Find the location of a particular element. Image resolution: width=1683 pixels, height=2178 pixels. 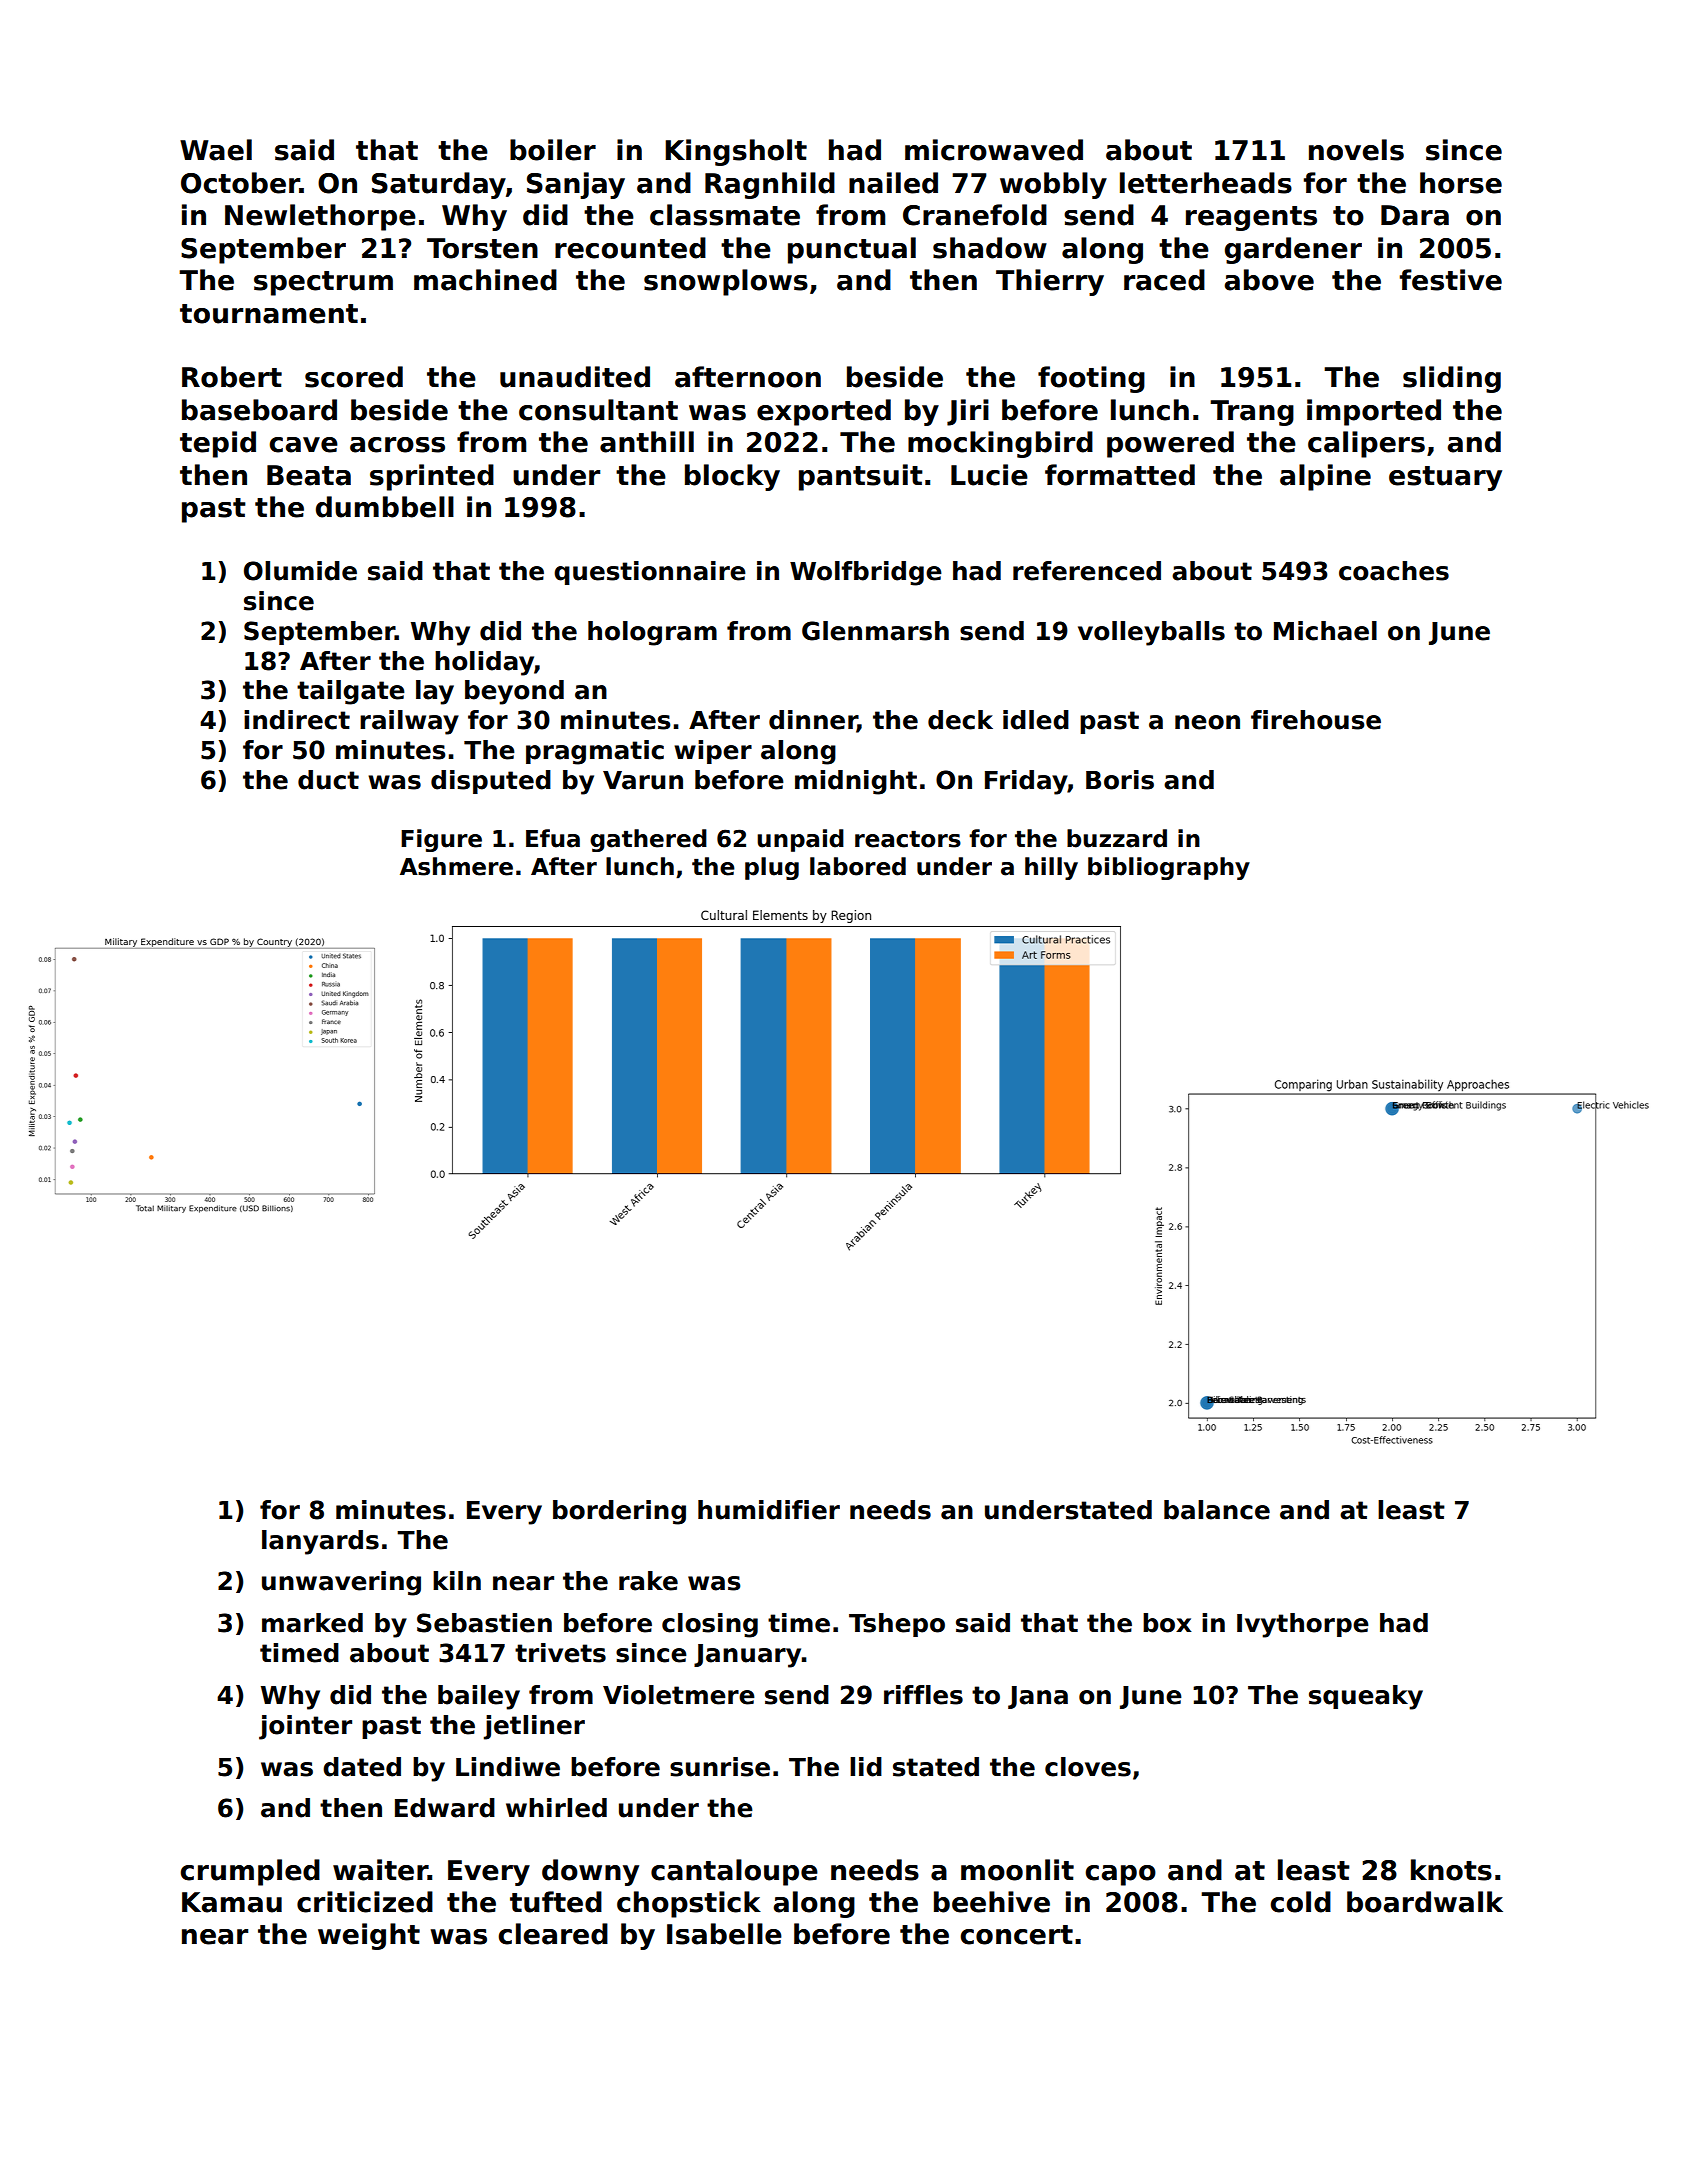

disputed is located at coordinates (491, 782).
